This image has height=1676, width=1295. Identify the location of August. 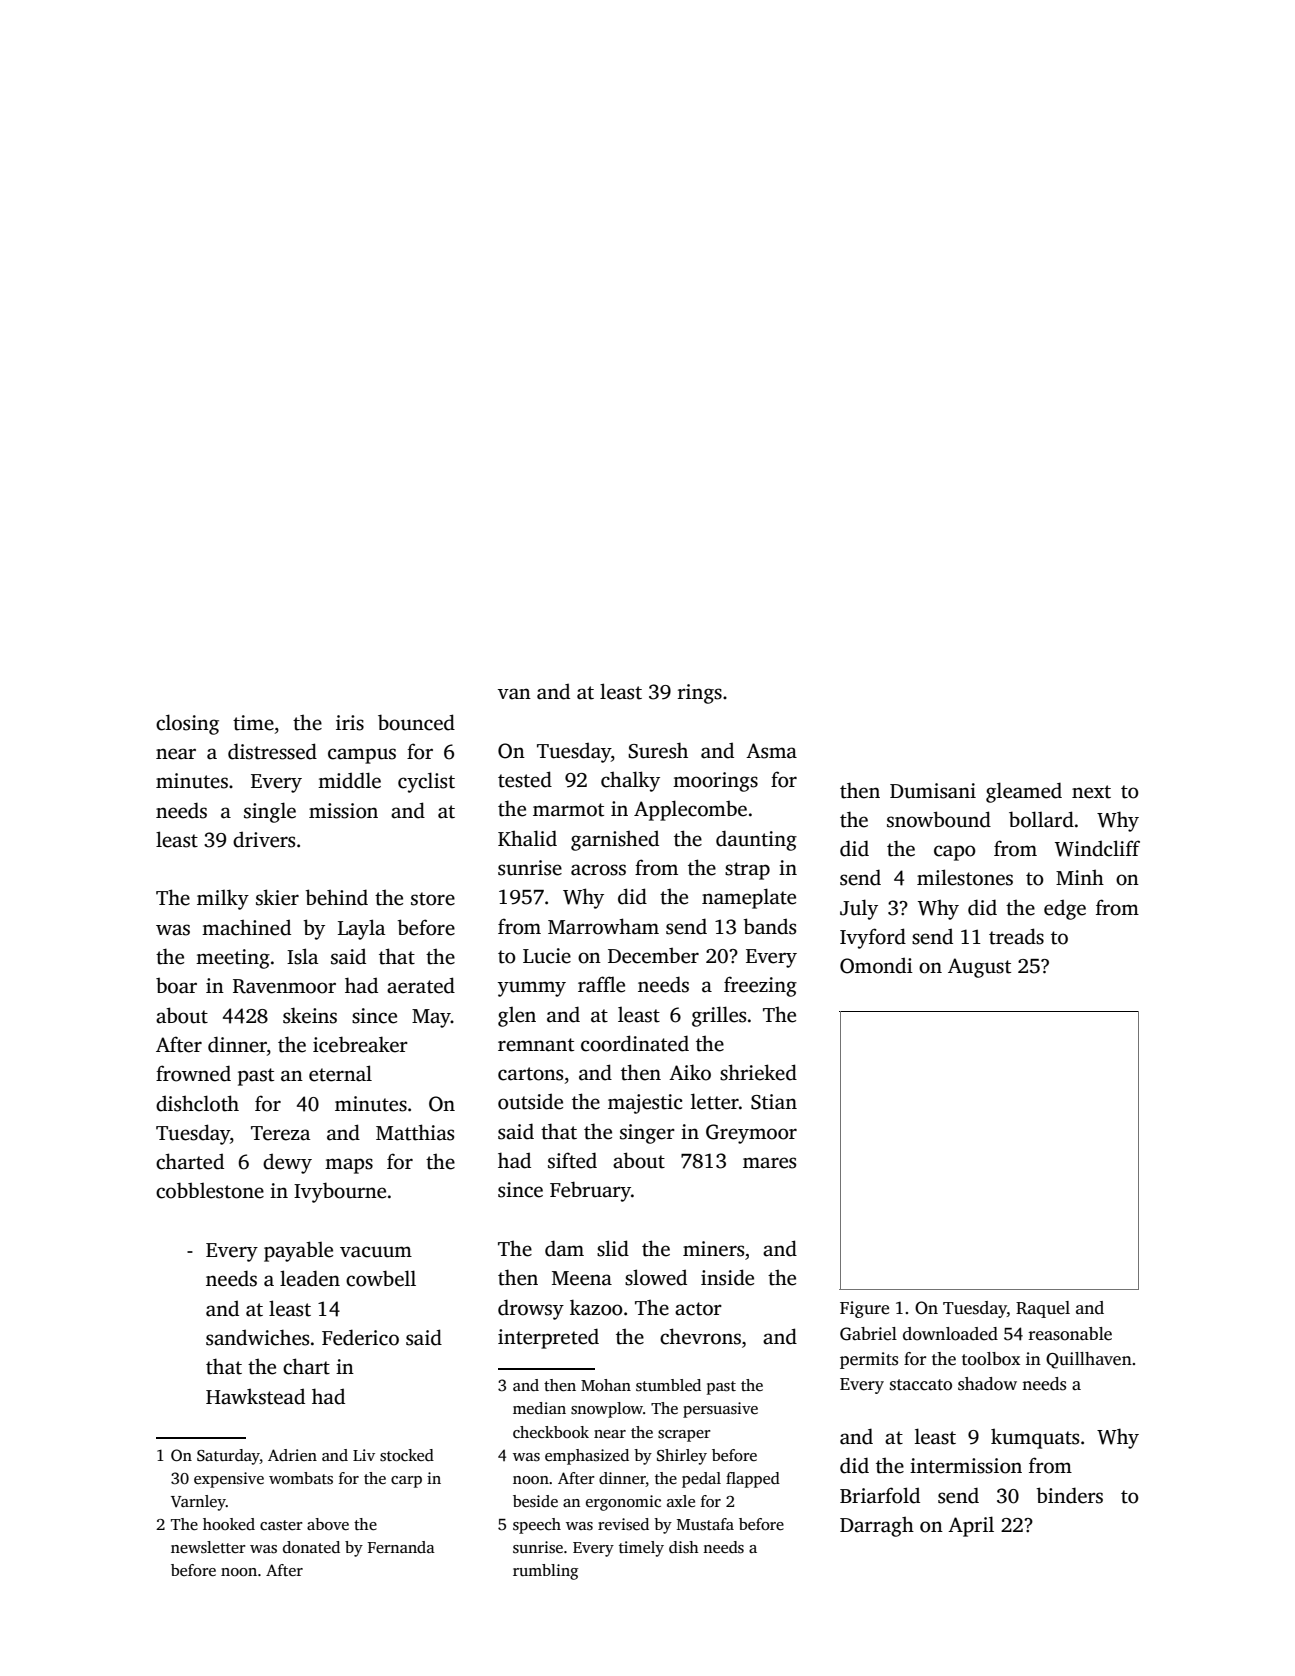
(979, 968).
